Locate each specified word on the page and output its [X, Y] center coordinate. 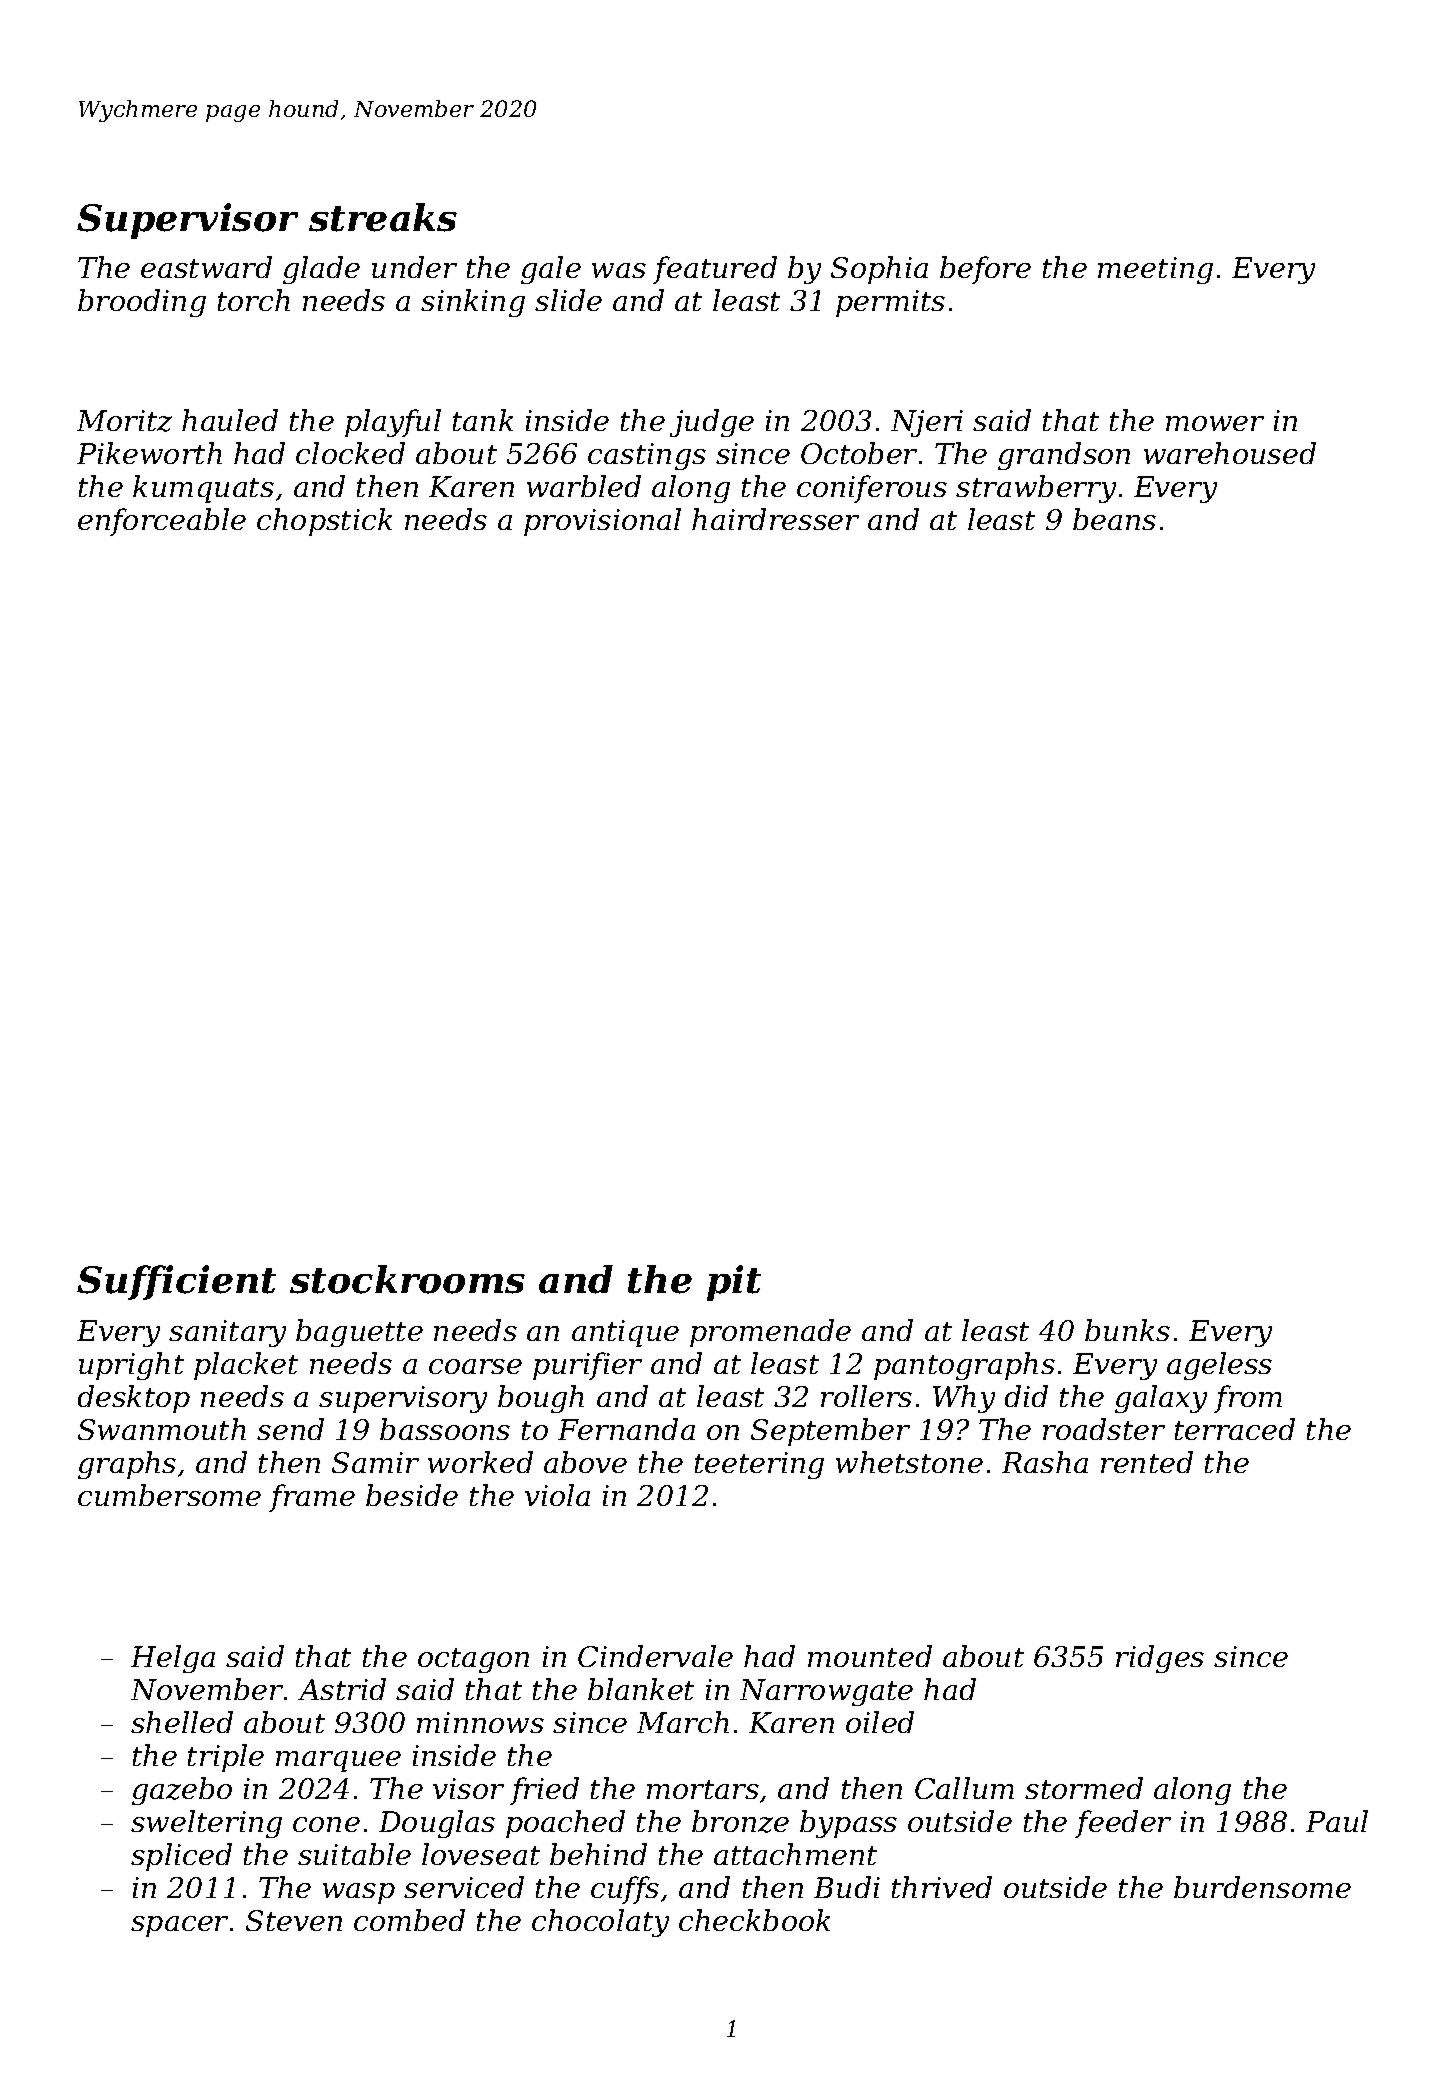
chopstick [324, 522]
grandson [1064, 456]
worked [480, 1462]
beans [1114, 519]
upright [131, 1366]
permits [890, 303]
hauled [230, 420]
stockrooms [407, 1279]
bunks [1127, 1330]
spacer [179, 1926]
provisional [602, 522]
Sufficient [176, 1282]
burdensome [1262, 1887]
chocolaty [600, 1923]
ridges [1160, 1659]
